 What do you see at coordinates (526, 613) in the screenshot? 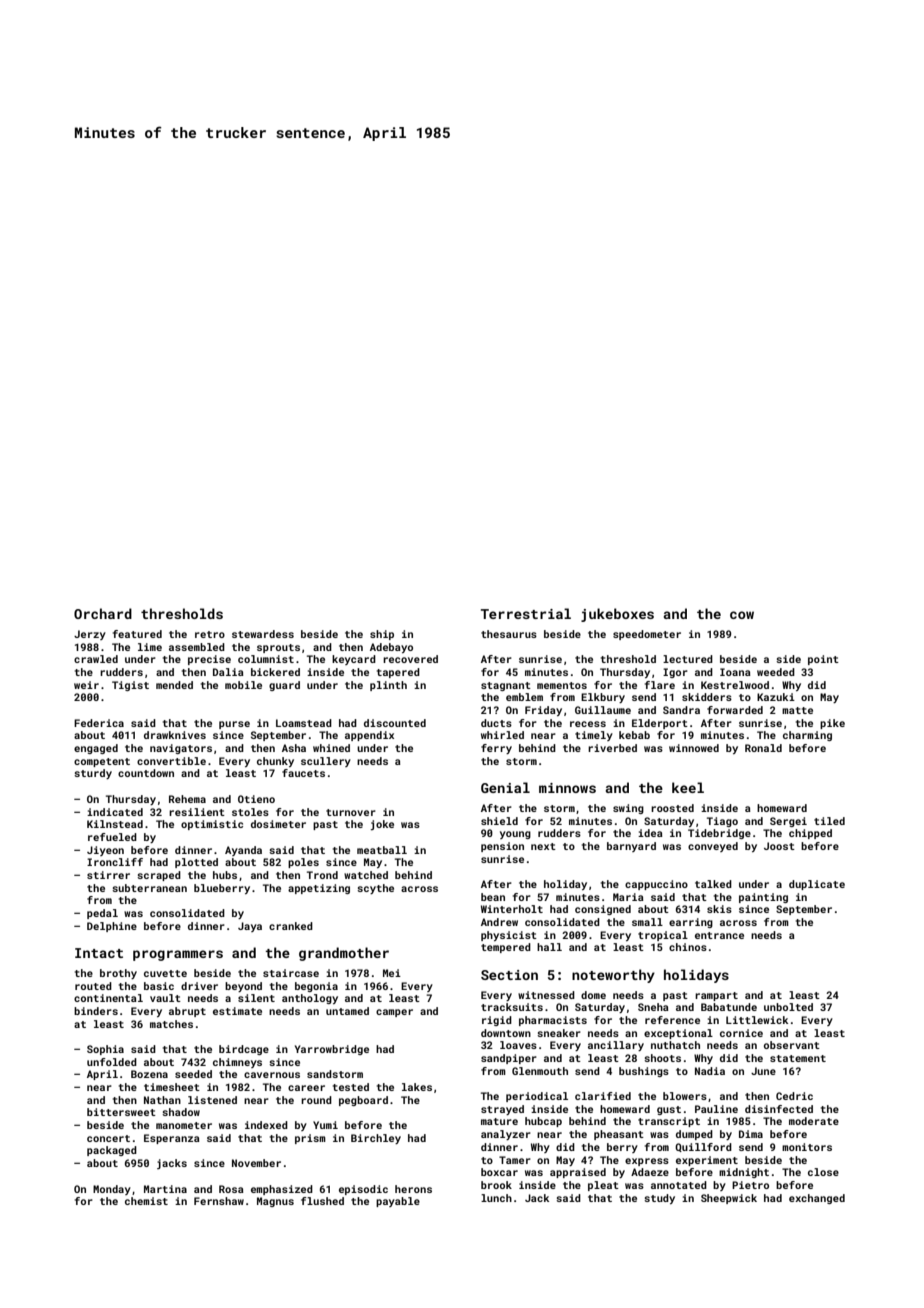
I see `Terrestrial` at bounding box center [526, 613].
